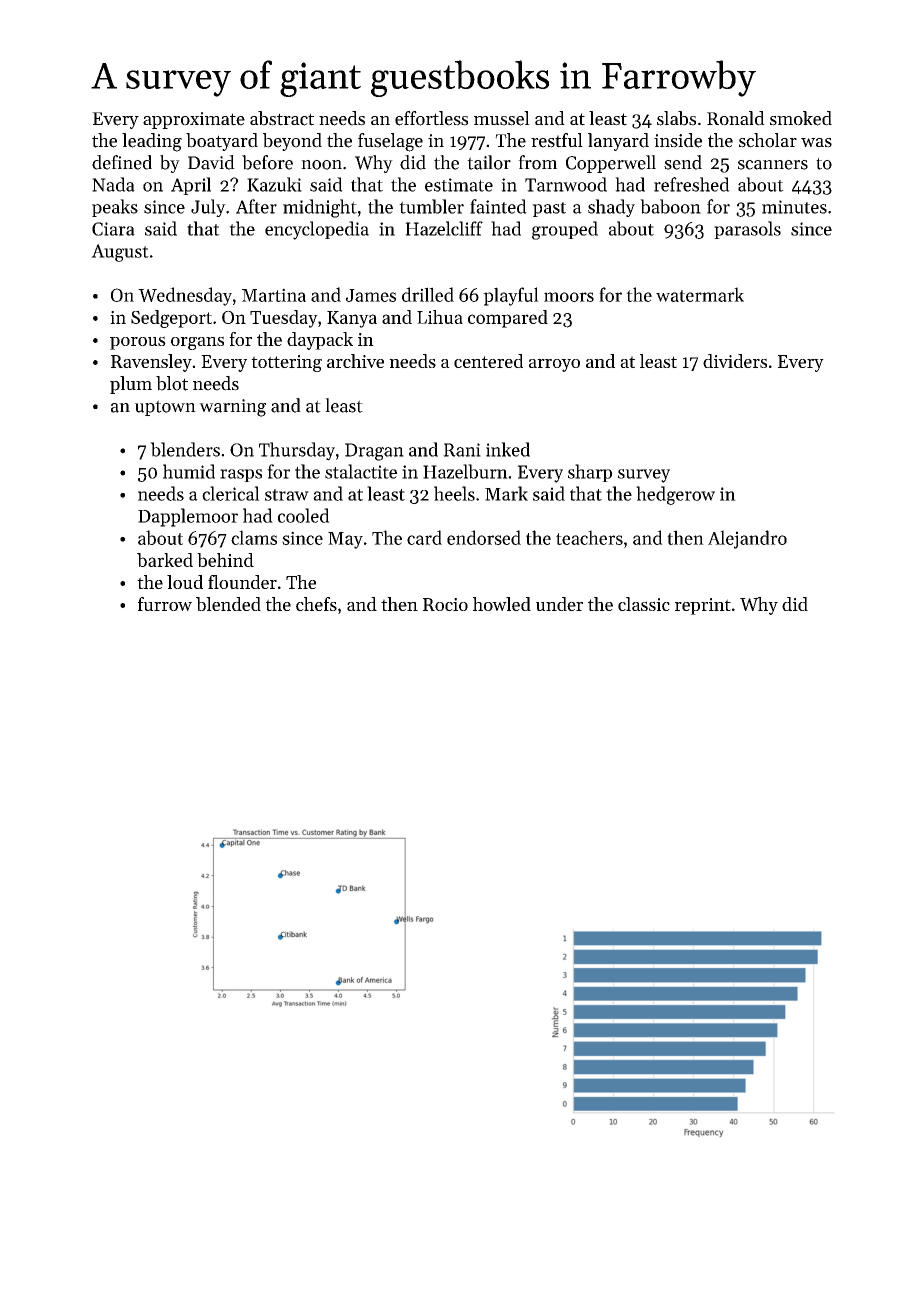 The width and height of the page is (924, 1308). What do you see at coordinates (462, 450) in the page?
I see `Rani` at bounding box center [462, 450].
